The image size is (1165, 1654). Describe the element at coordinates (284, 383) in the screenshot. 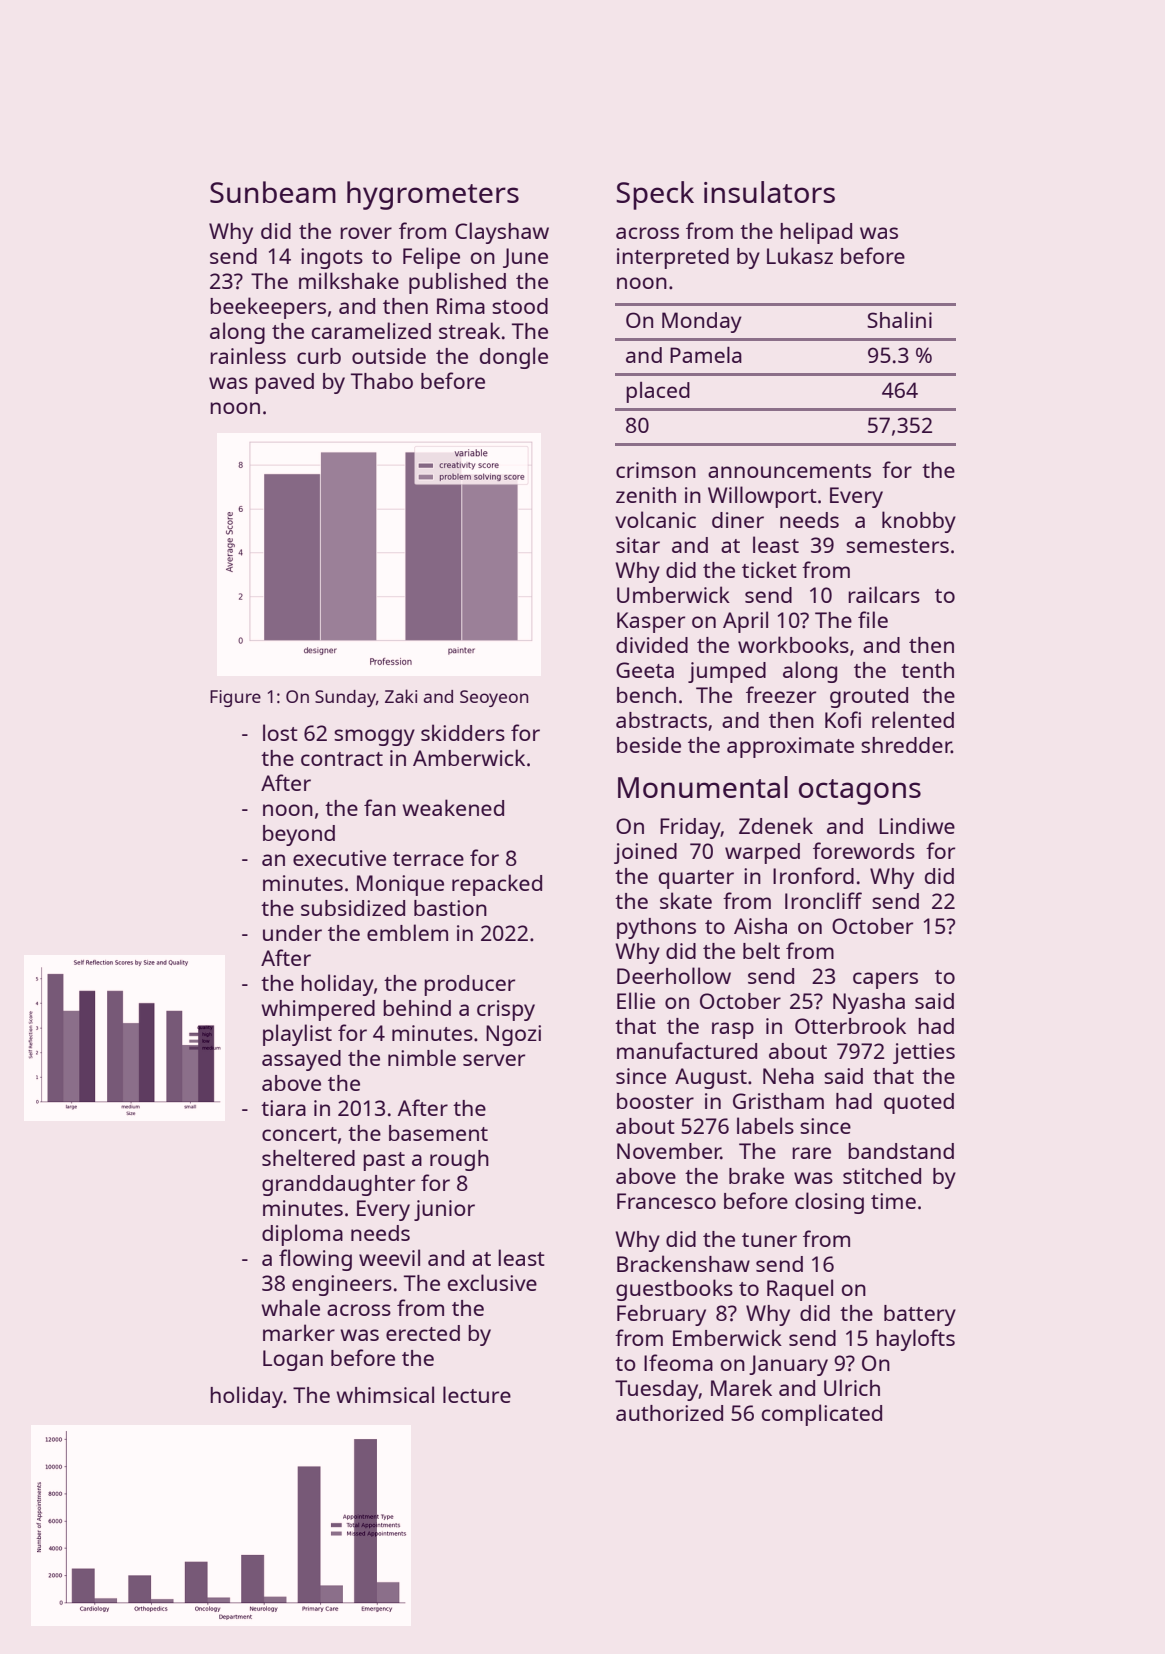

I see `paved` at that location.
